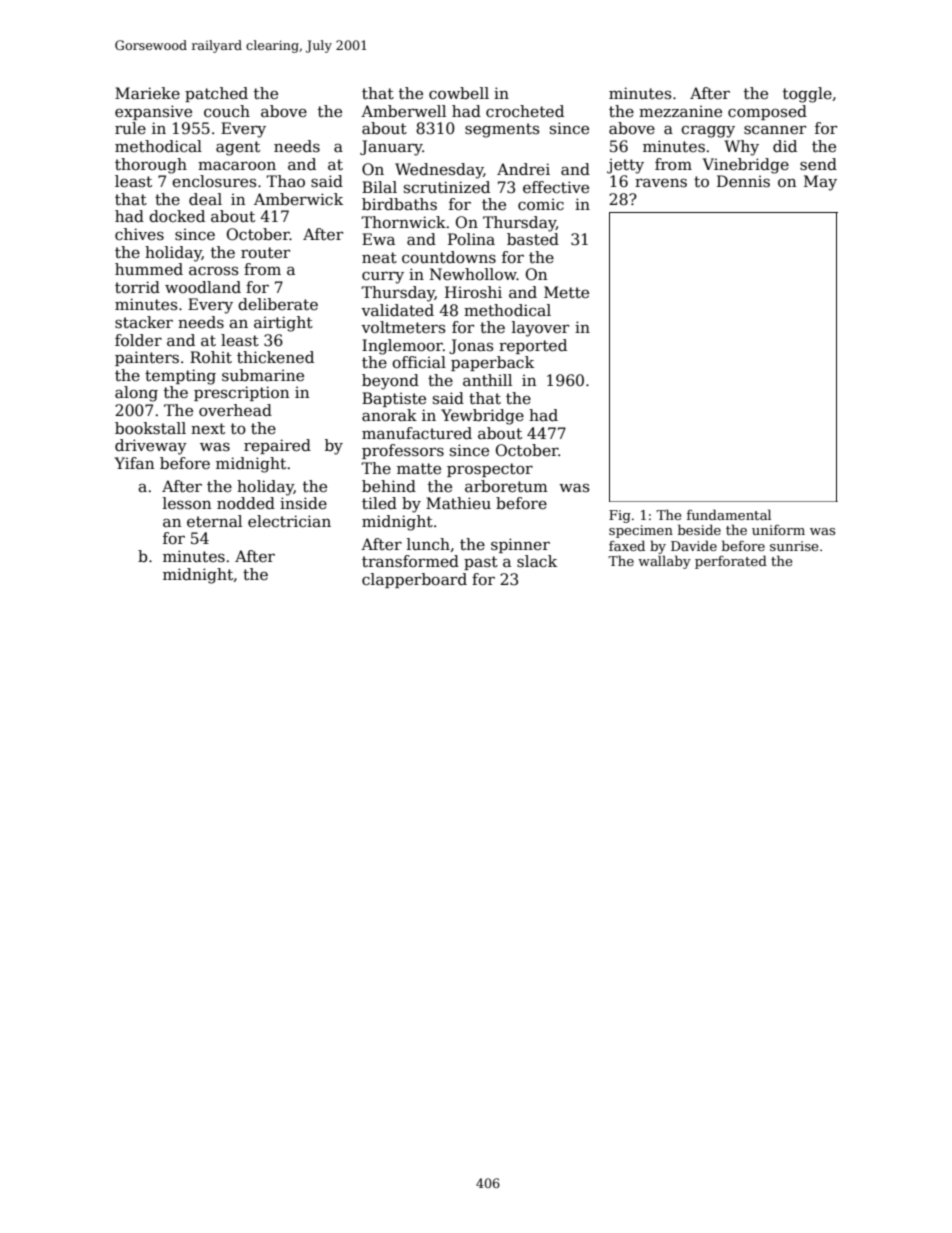 The image size is (952, 1233). What do you see at coordinates (482, 417) in the image?
I see `Yewbridge` at bounding box center [482, 417].
